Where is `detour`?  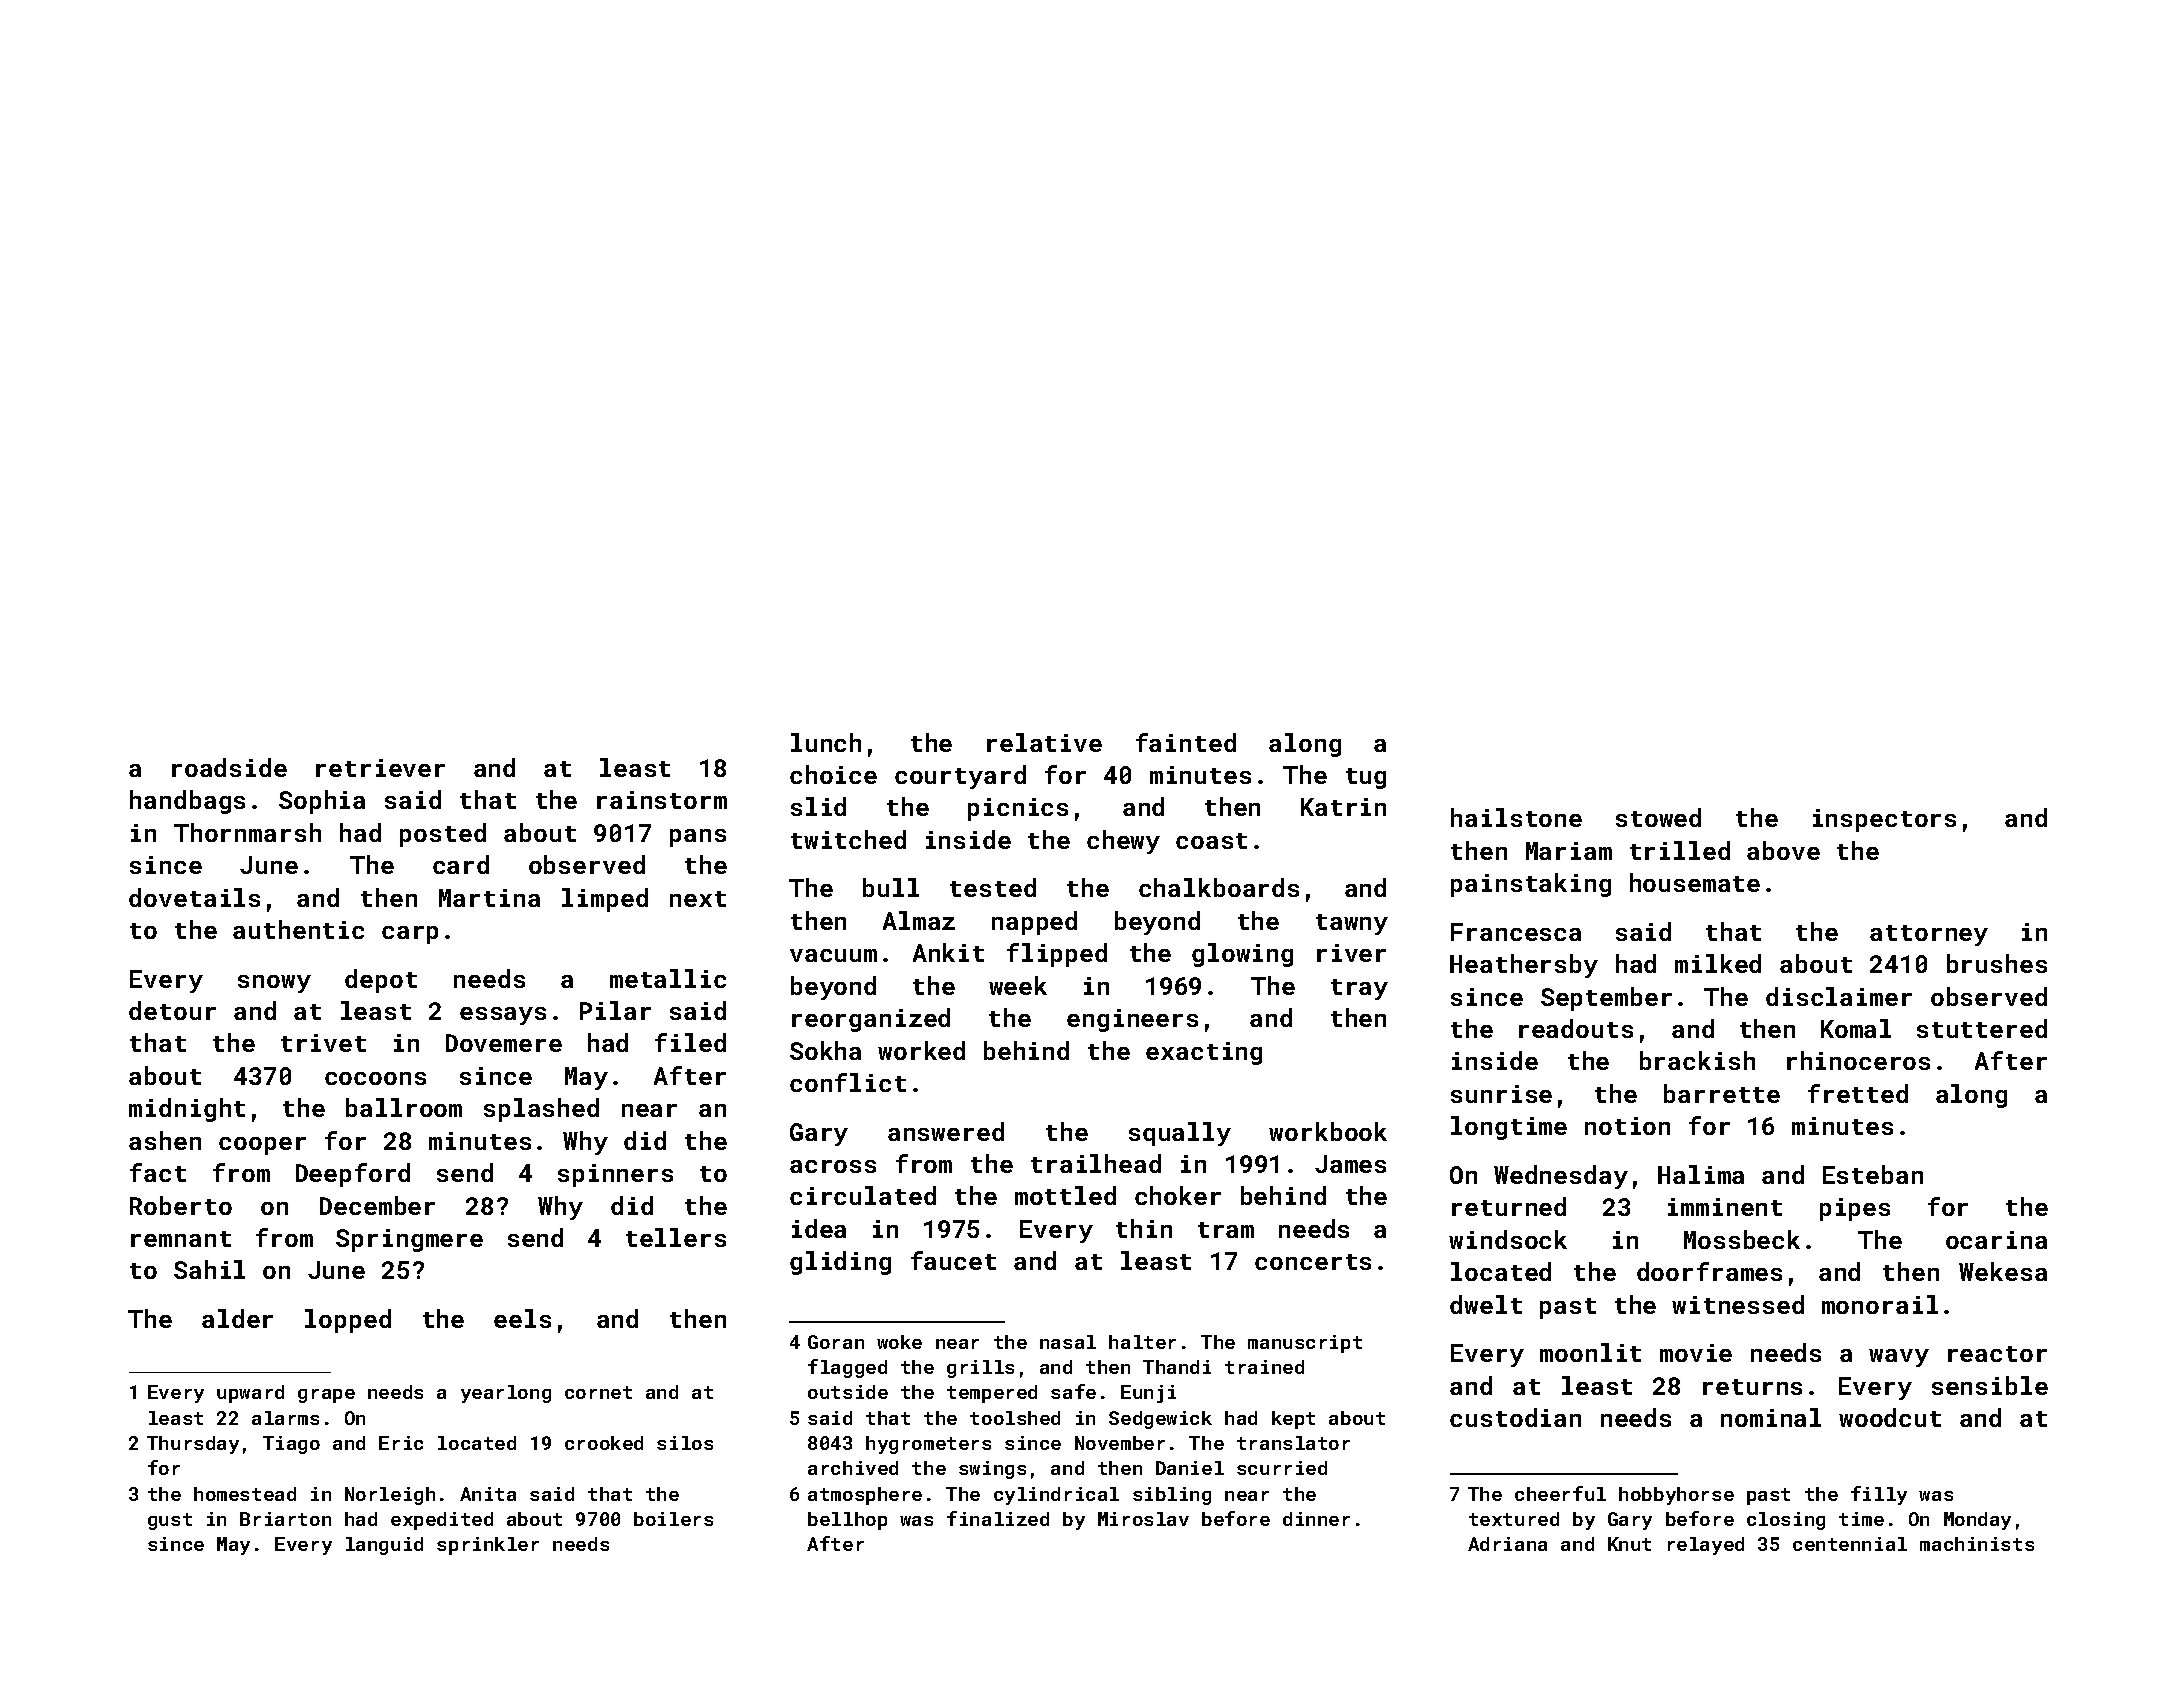 detour is located at coordinates (172, 1010).
